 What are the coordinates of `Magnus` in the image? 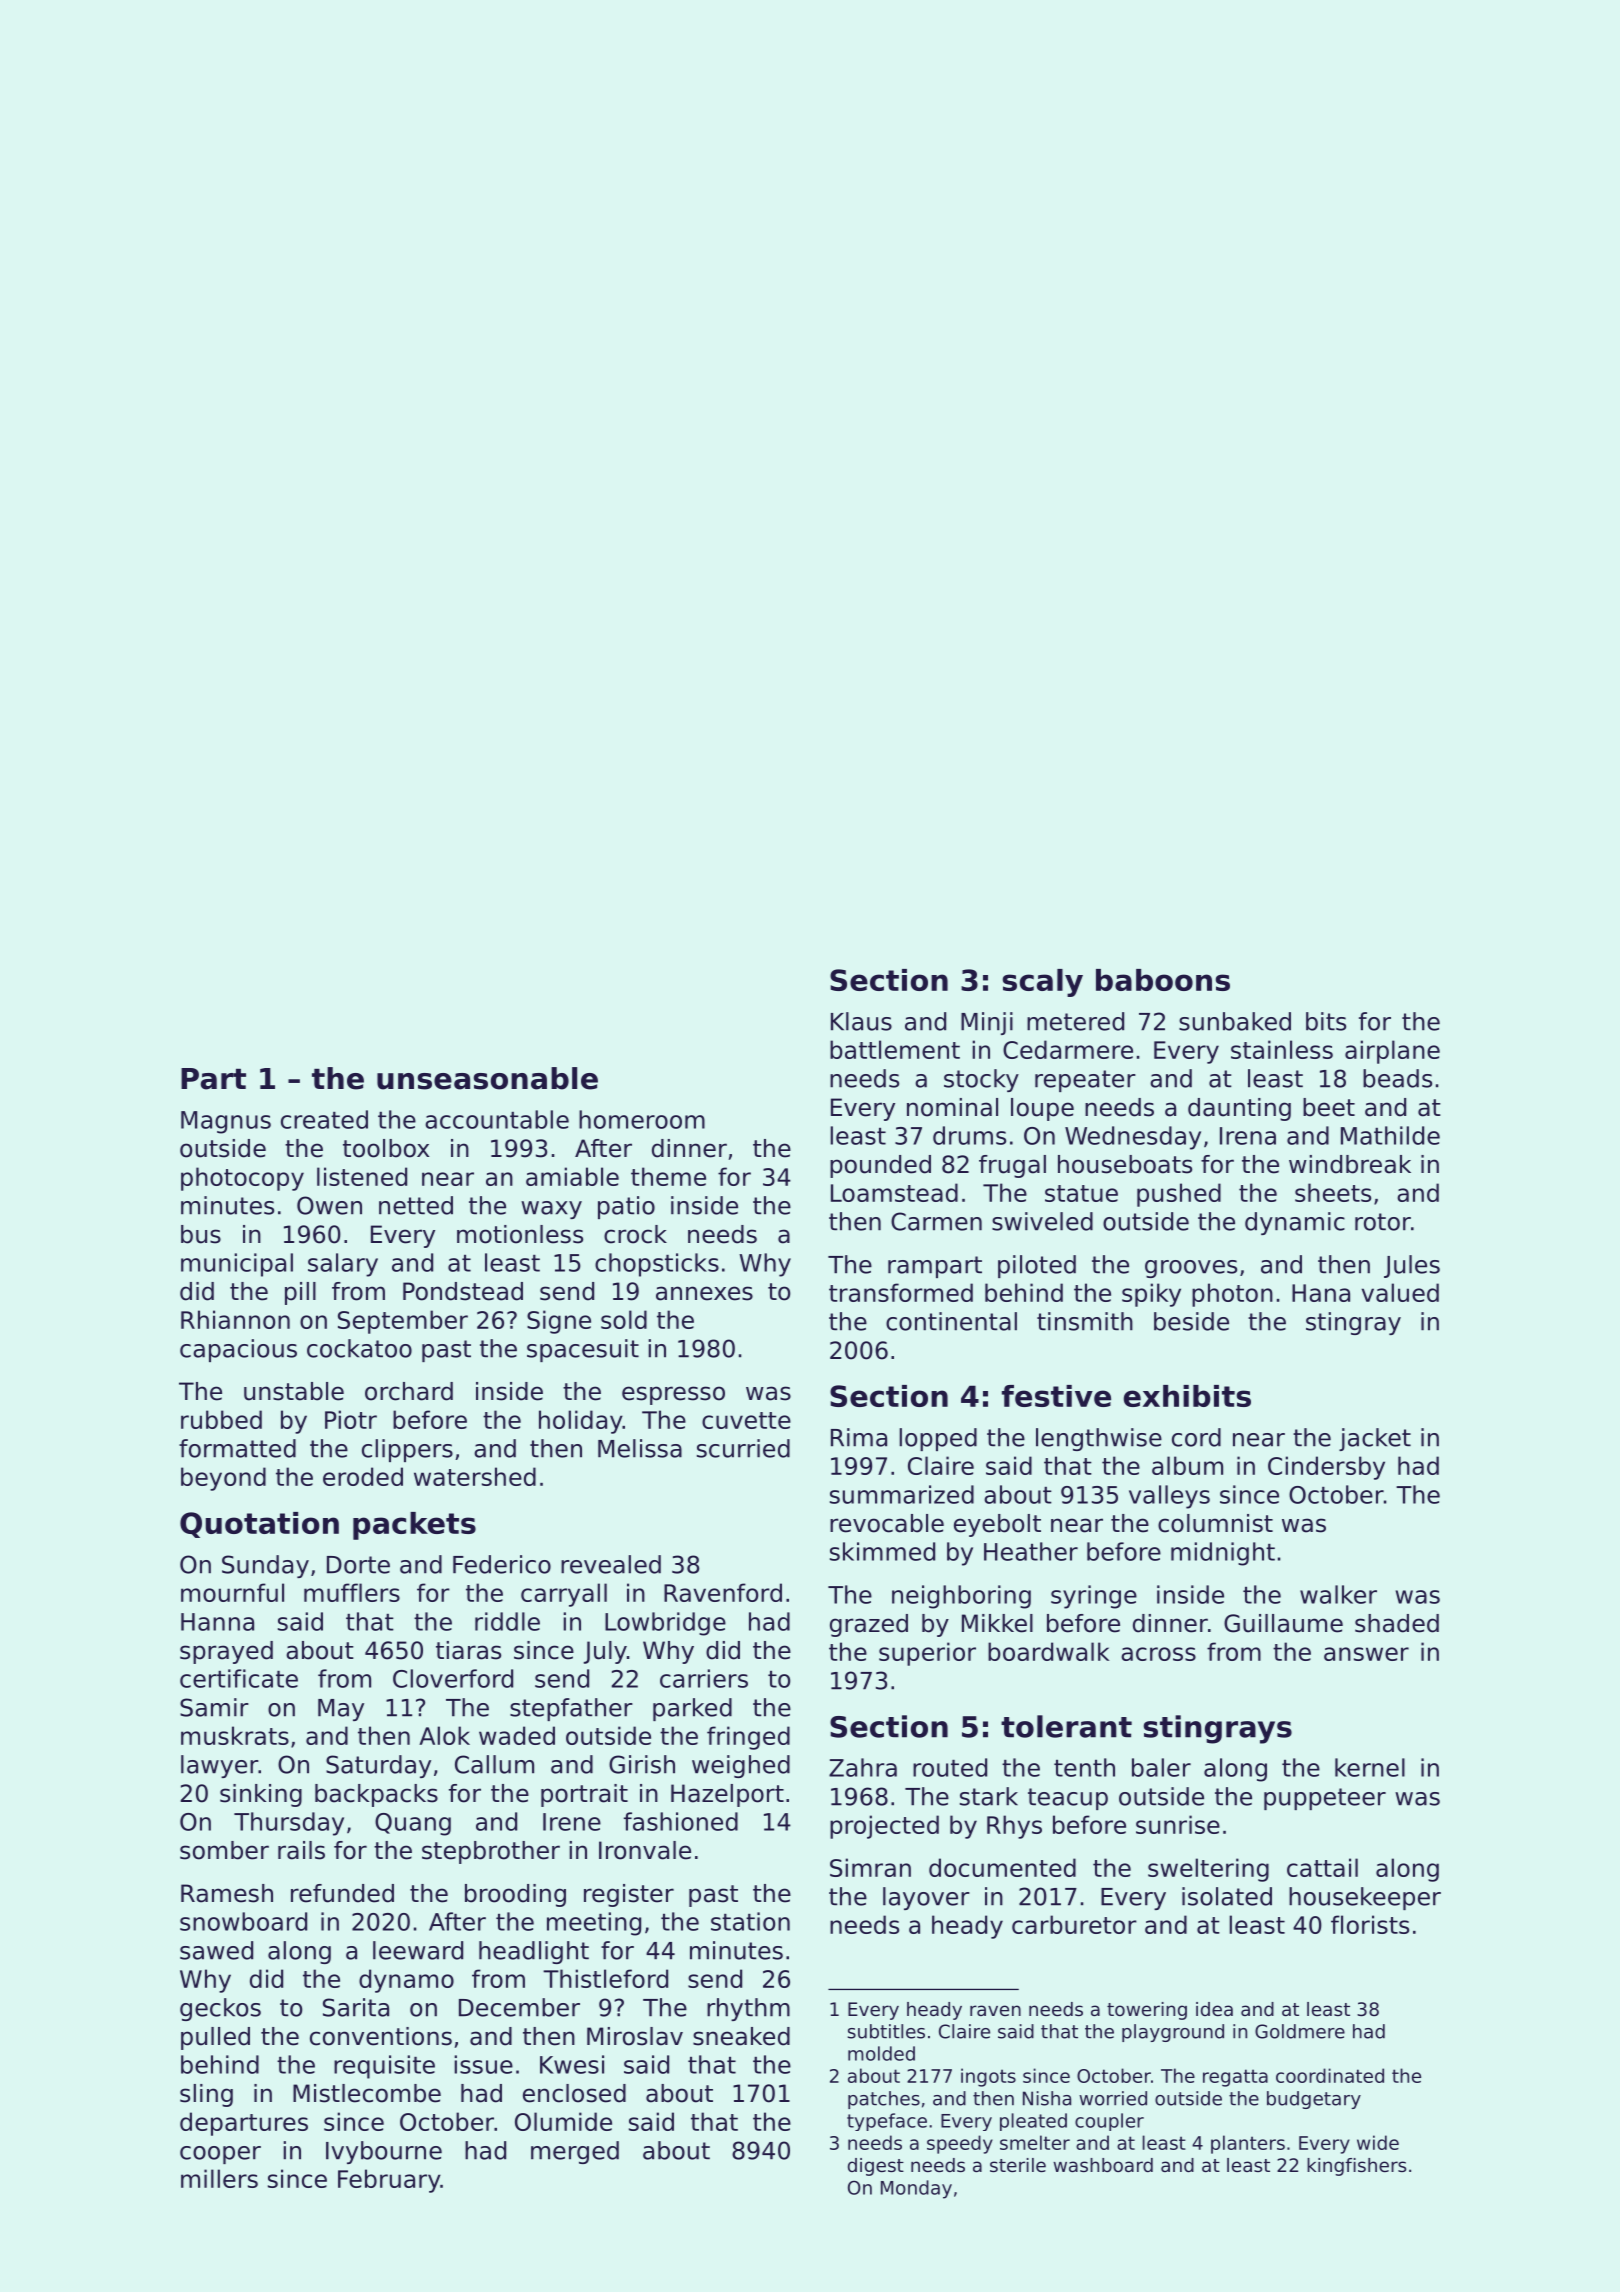 It's located at (226, 1122).
